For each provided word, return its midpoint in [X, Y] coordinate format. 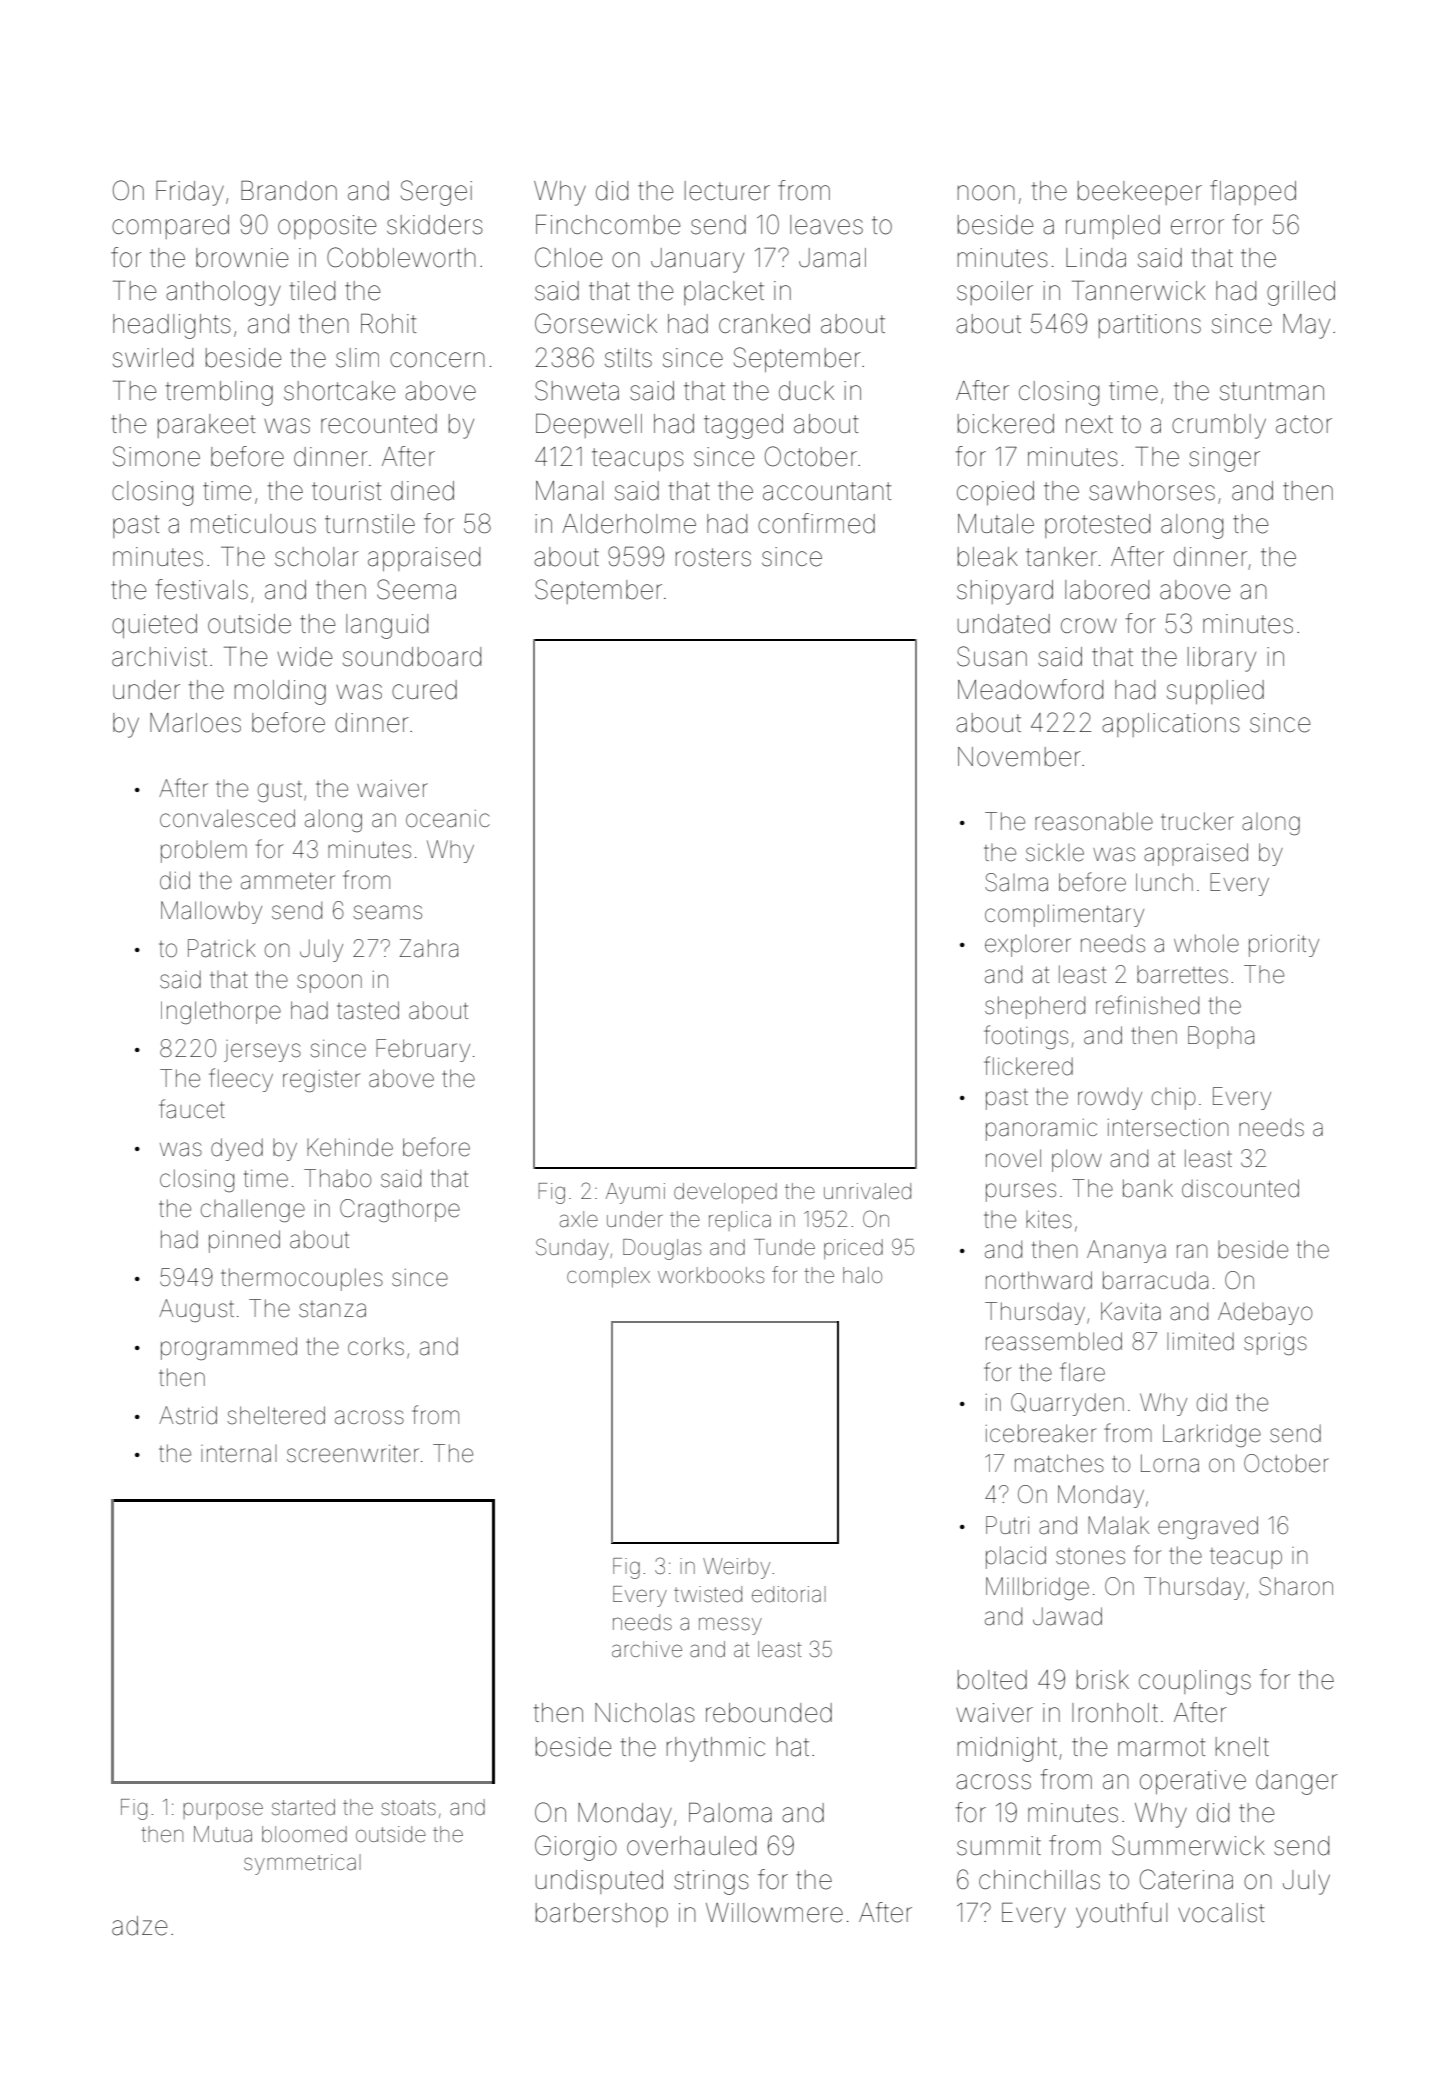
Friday [190, 193]
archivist [159, 657]
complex [608, 1277]
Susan [992, 656]
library [1222, 659]
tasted [368, 1010]
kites [1049, 1220]
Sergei [436, 193]
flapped [1253, 192]
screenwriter [353, 1454]
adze [139, 1926]
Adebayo [1265, 1313]
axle [579, 1219]
